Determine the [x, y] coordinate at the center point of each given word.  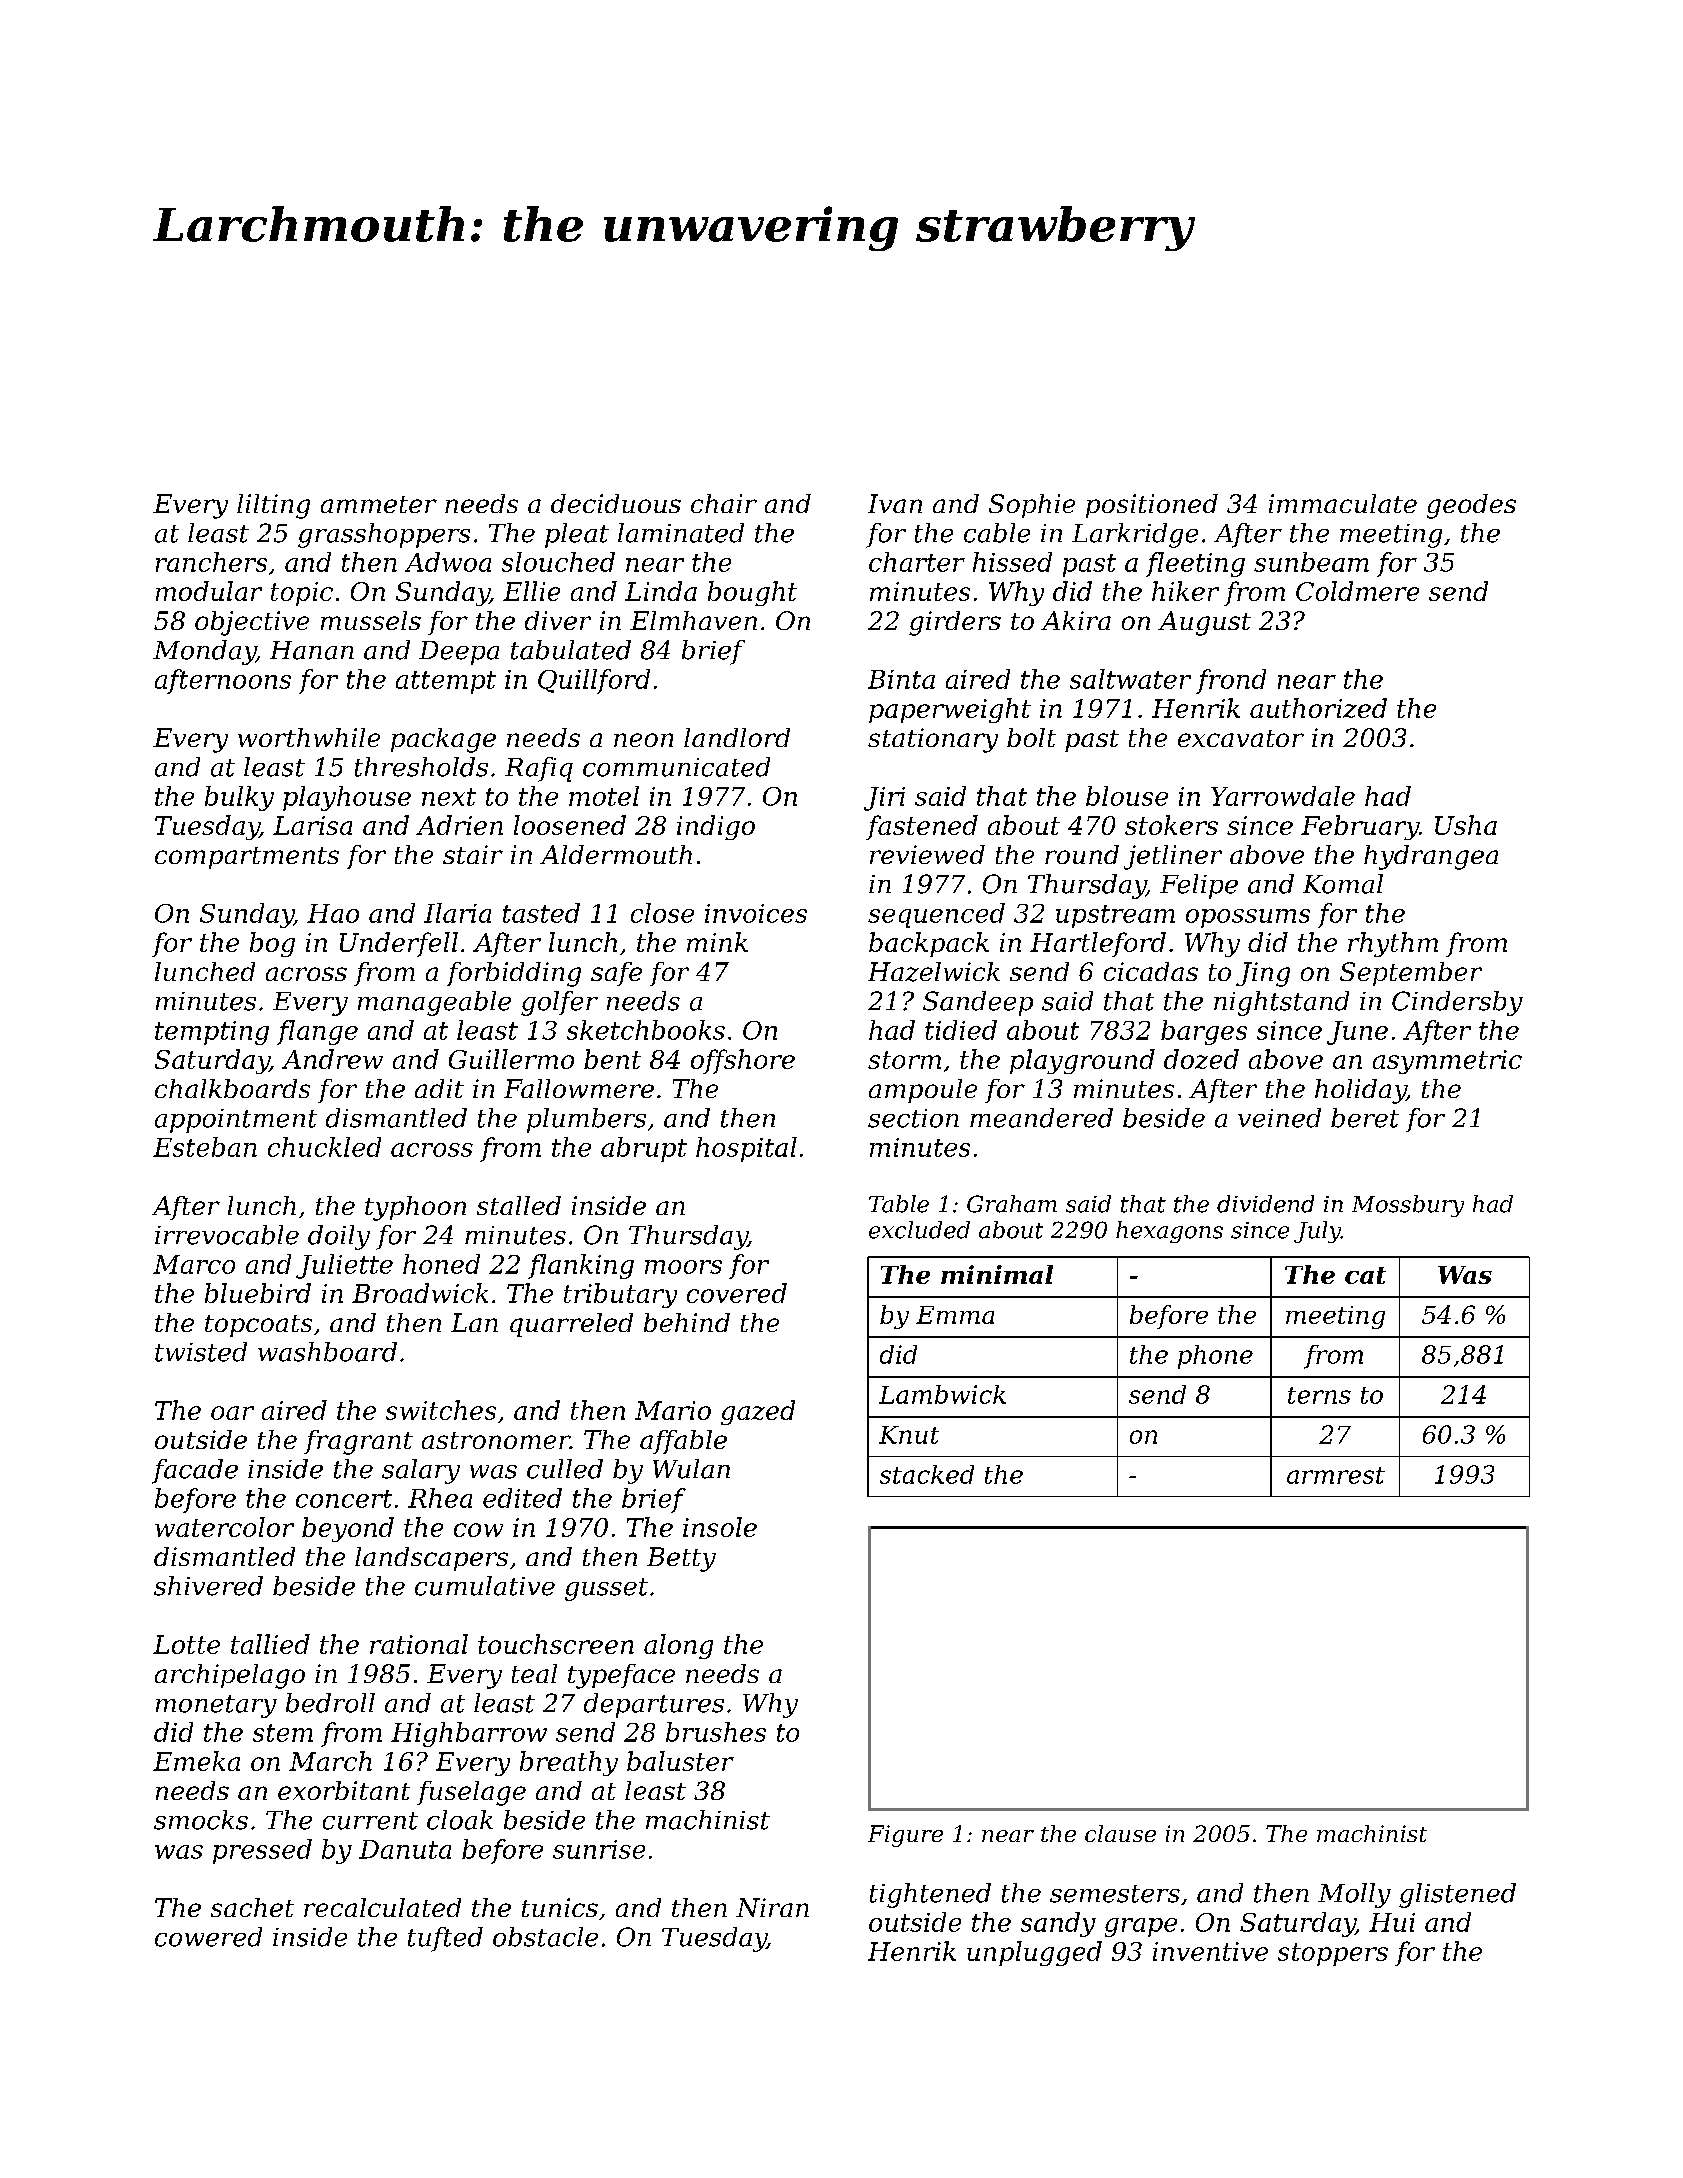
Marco [194, 1264]
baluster [680, 1761]
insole [720, 1527]
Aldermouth [616, 854]
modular [209, 591]
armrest [1336, 1475]
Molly [1354, 1895]
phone [1215, 1357]
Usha [1466, 825]
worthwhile [309, 737]
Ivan [895, 503]
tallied [270, 1644]
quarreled [571, 1325]
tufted [445, 1939]
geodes [1471, 506]
